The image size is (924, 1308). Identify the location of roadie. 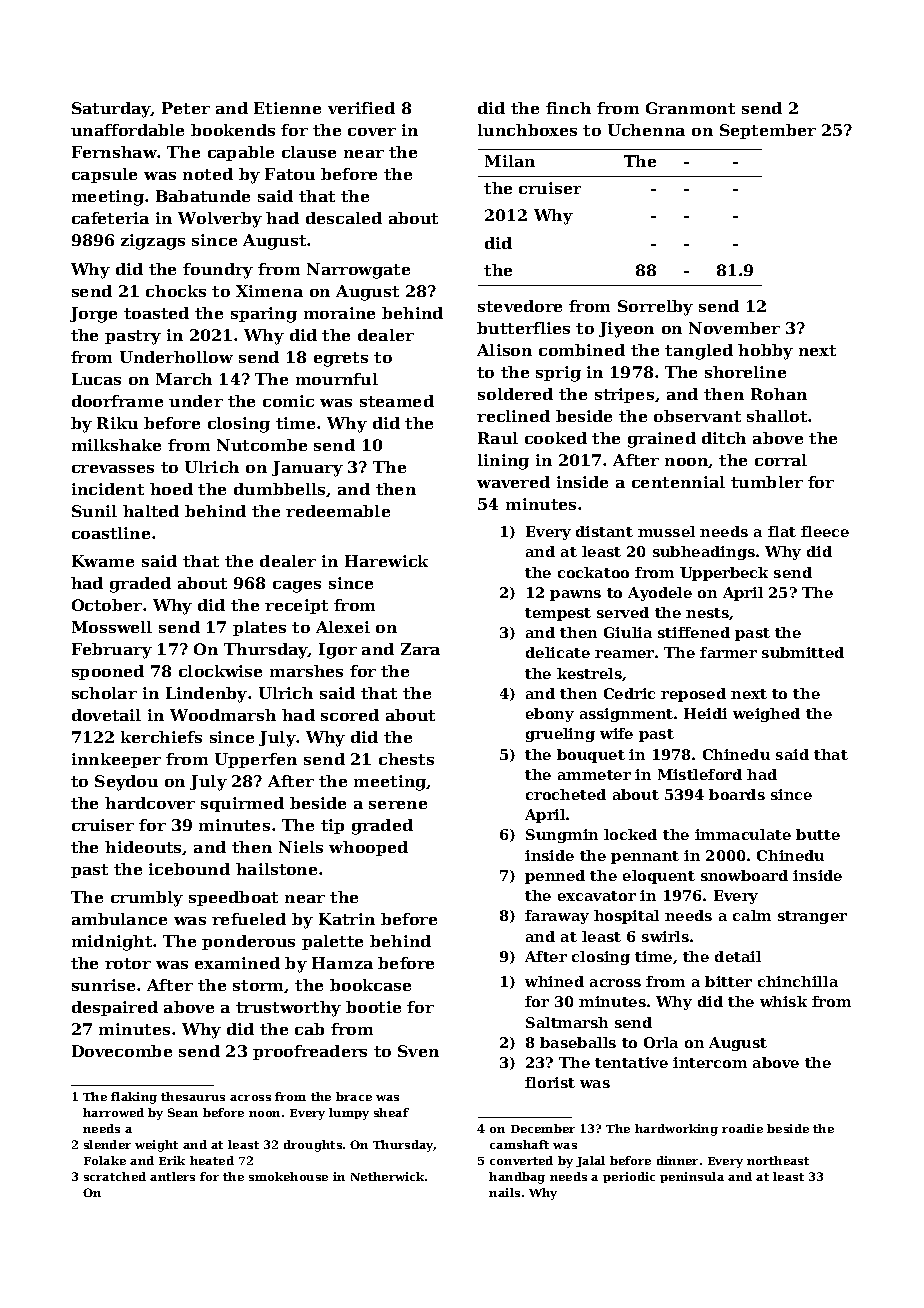
(742, 1128).
